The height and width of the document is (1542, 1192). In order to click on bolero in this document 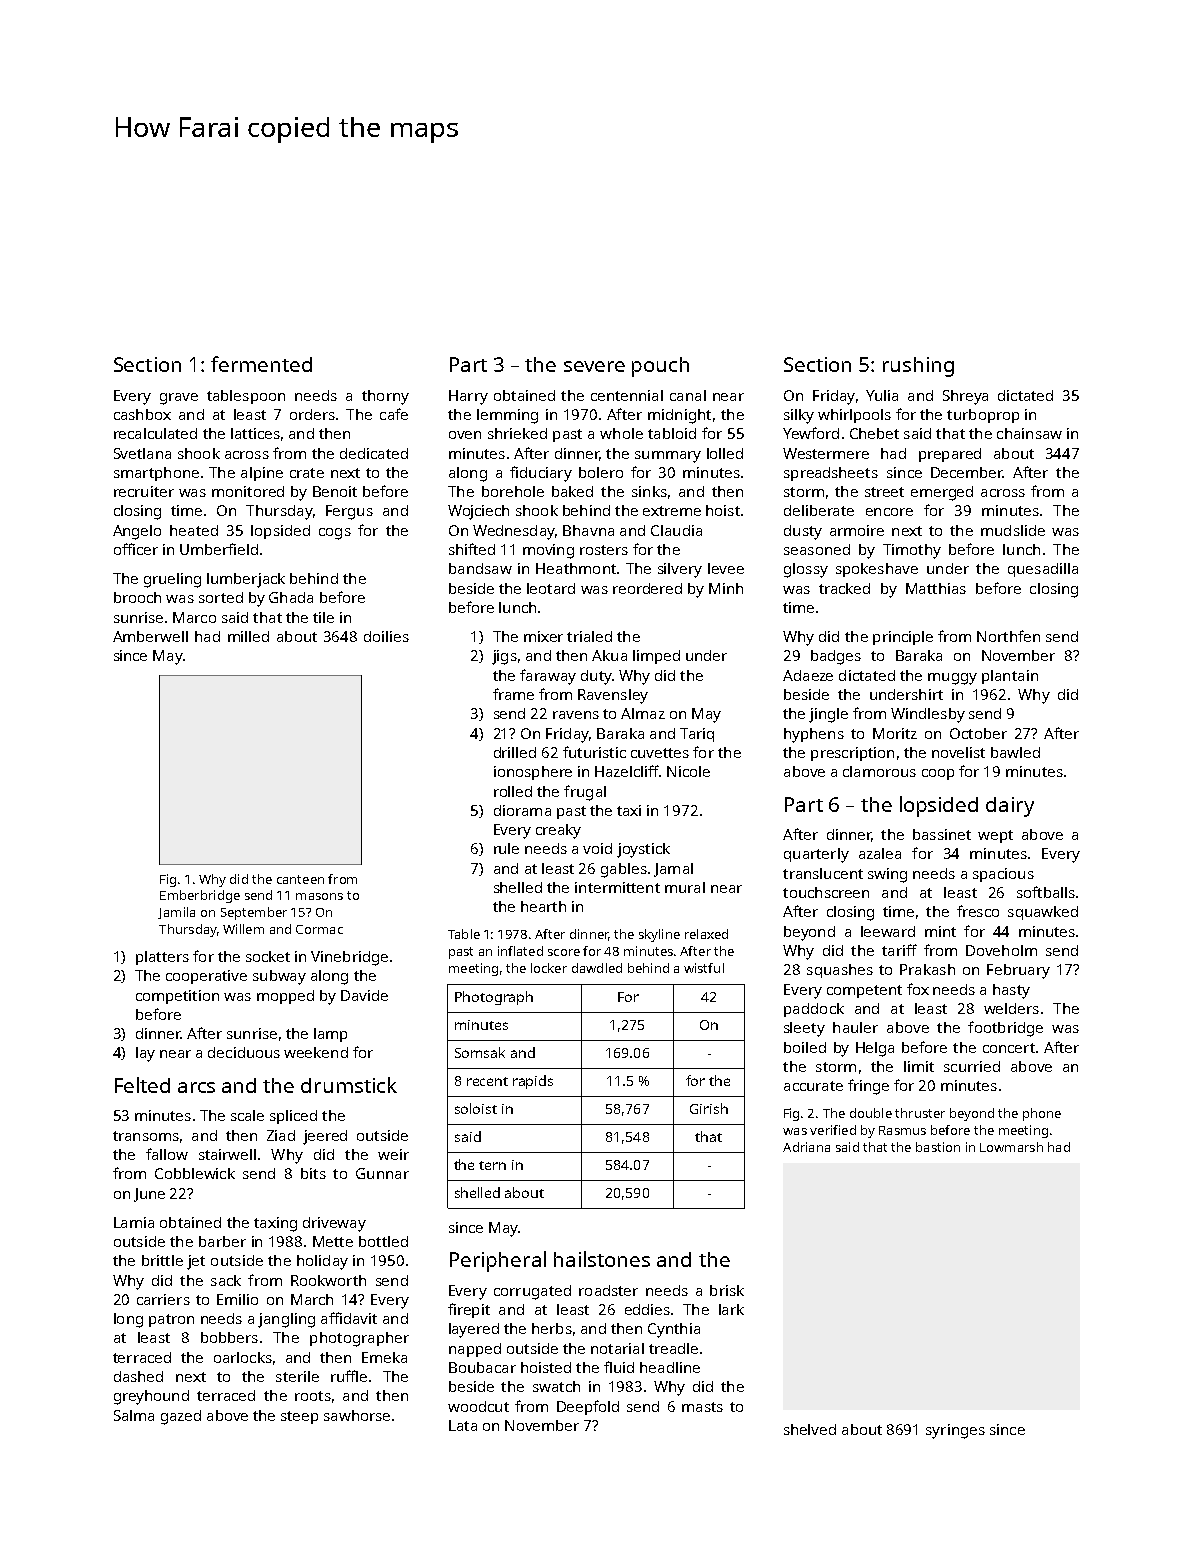, I will do `click(601, 472)`.
